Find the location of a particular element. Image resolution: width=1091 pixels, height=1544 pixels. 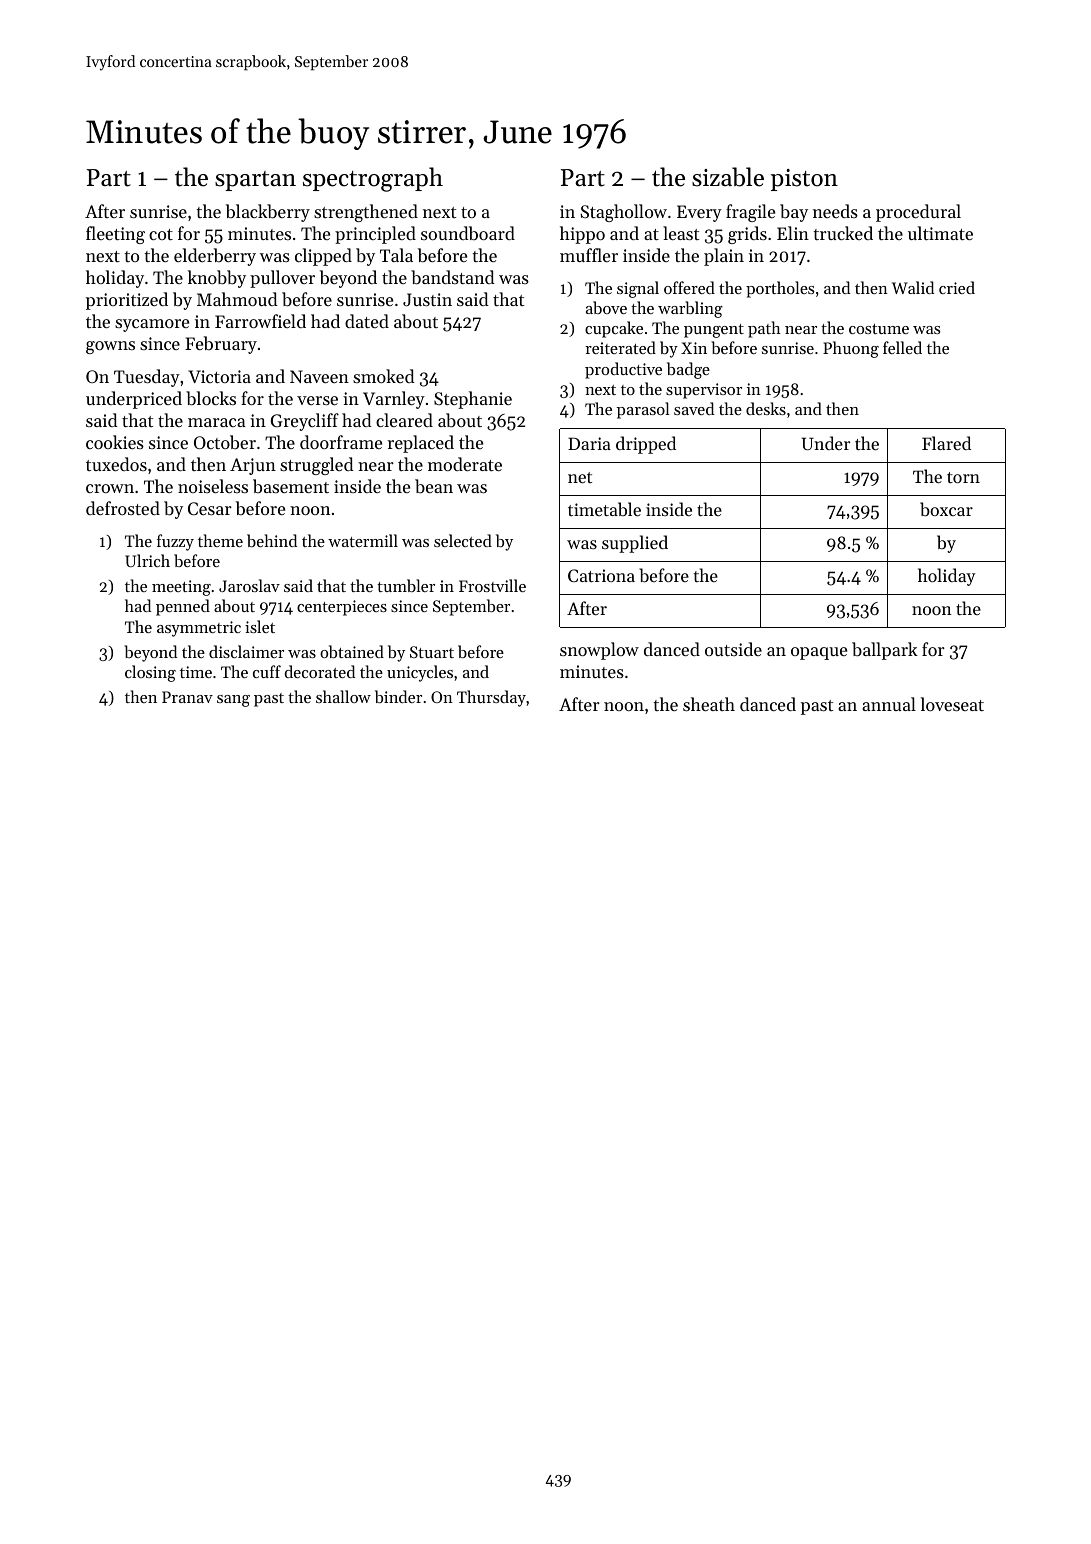

soundboard is located at coordinates (468, 233).
